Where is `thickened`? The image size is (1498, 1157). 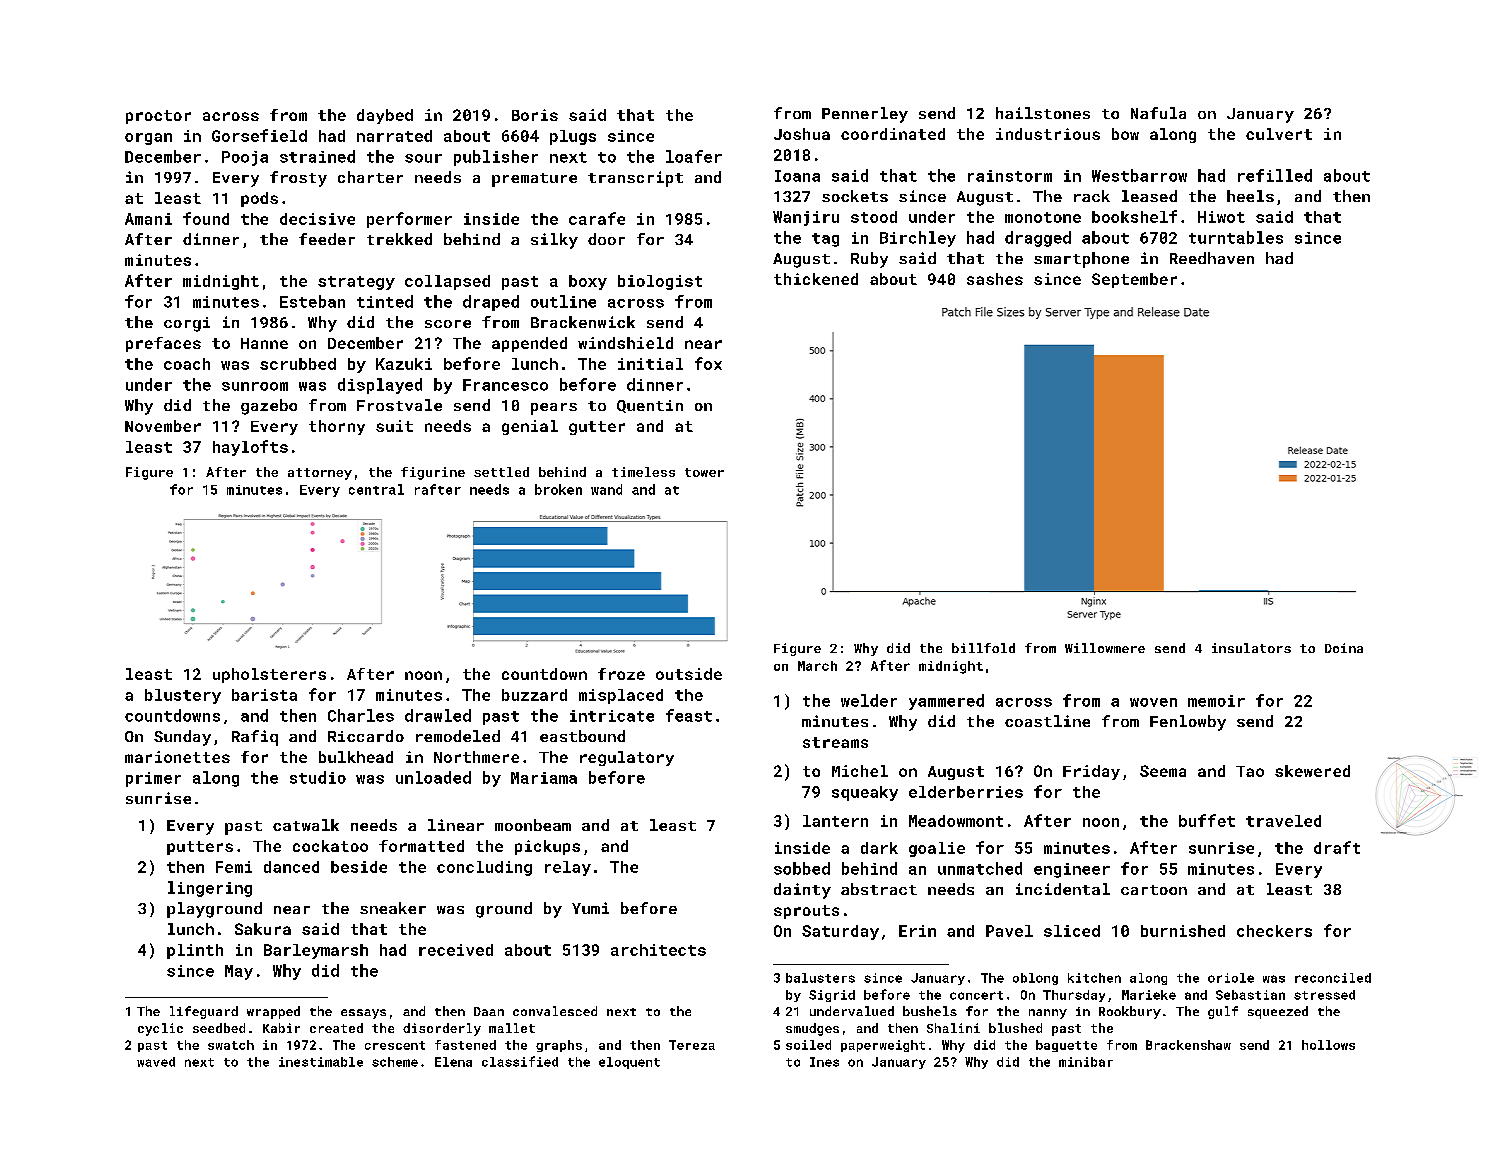
thickened is located at coordinates (816, 279).
